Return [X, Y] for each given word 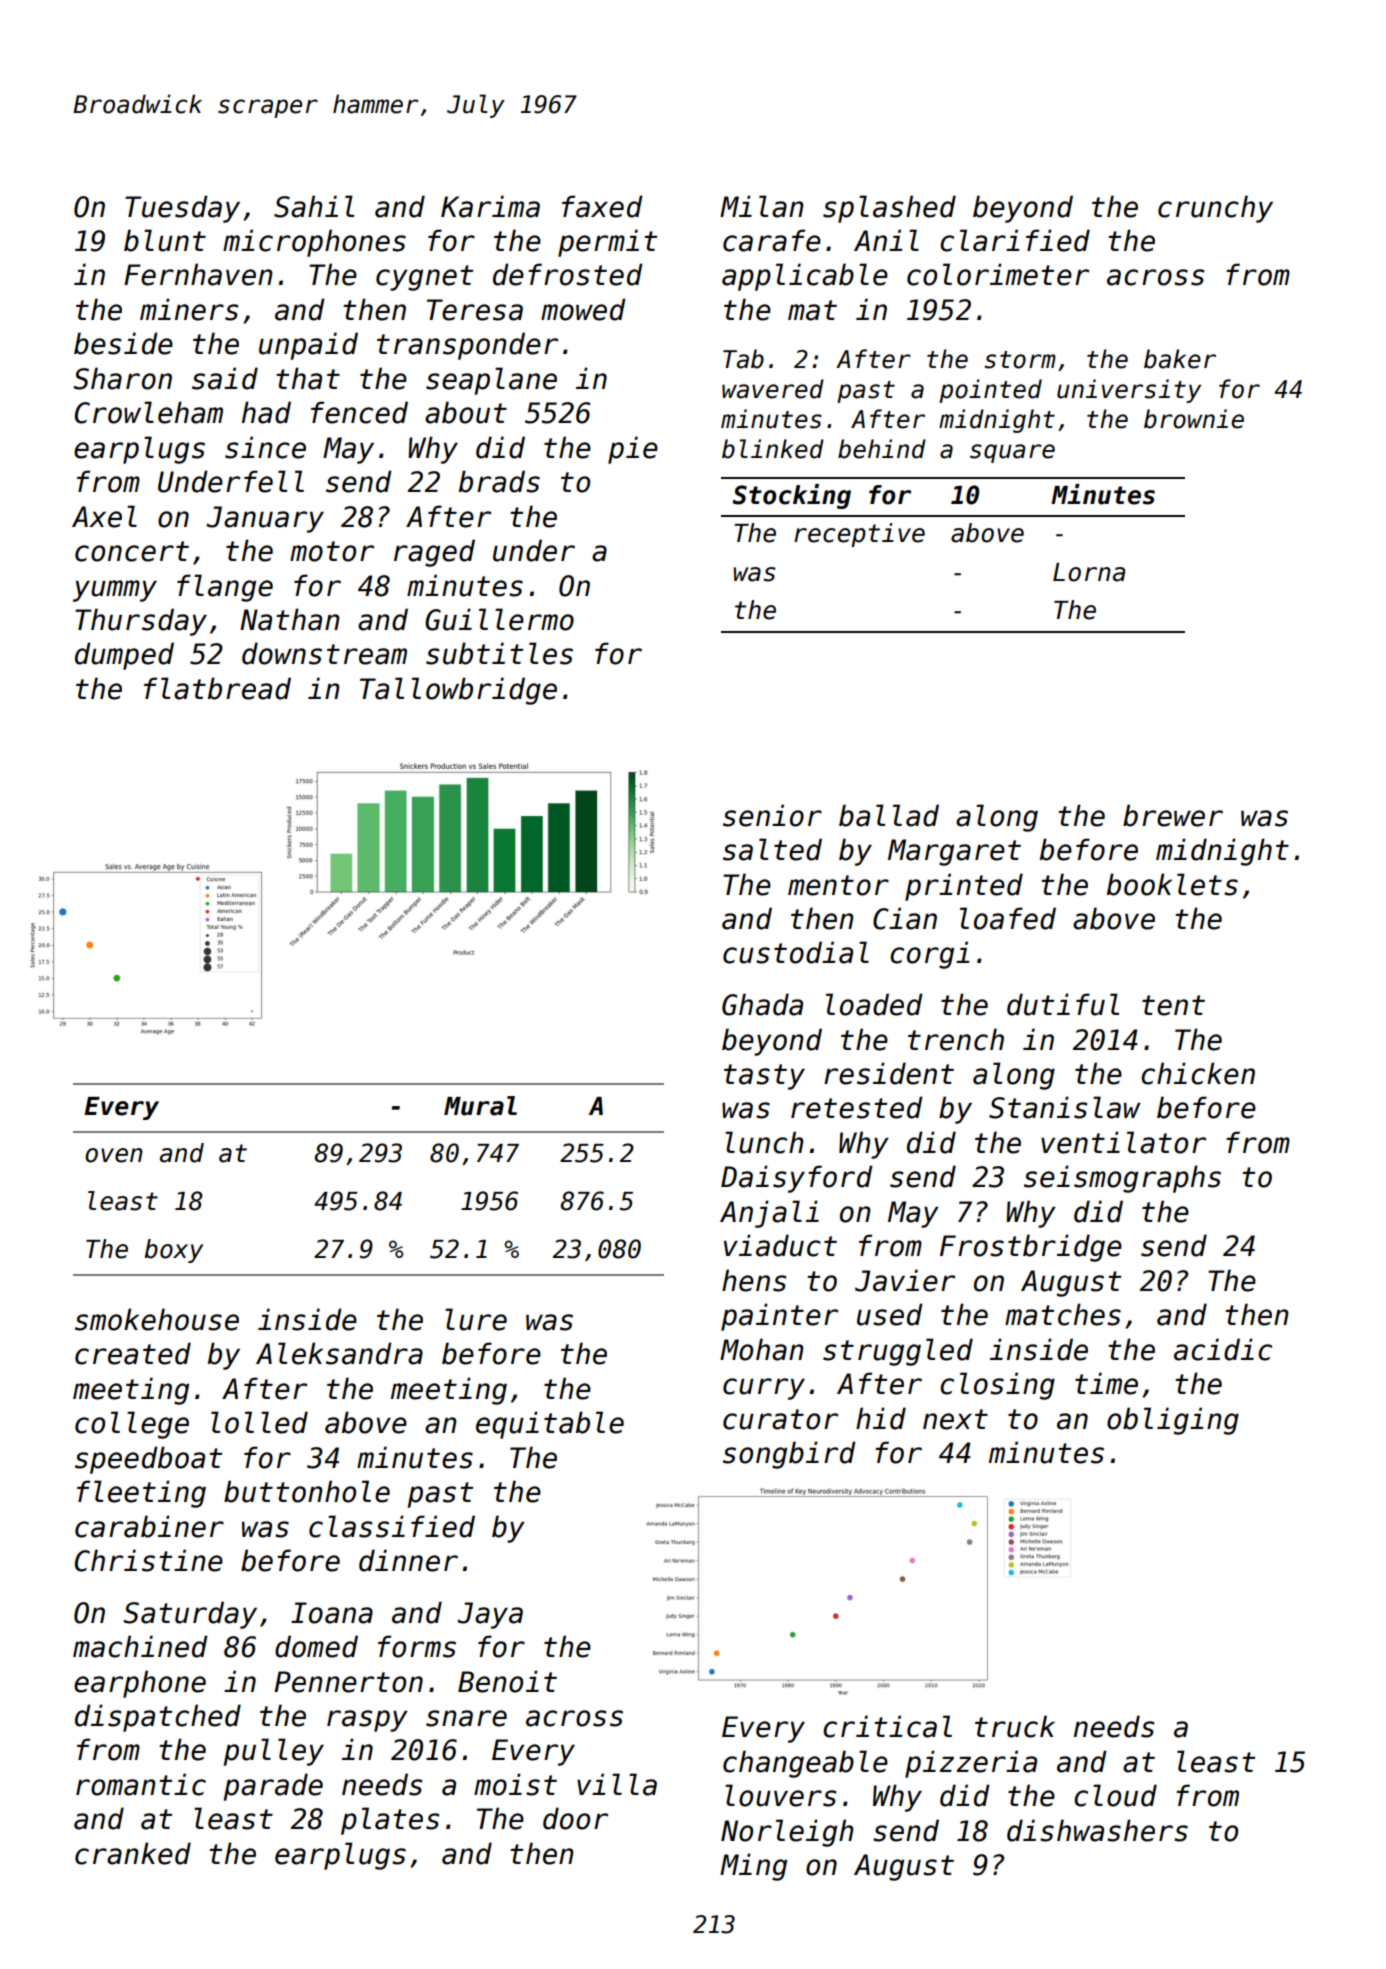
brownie [1194, 419]
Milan [762, 206]
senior [772, 815]
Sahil [314, 206]
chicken [1198, 1073]
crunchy [1215, 209]
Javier [905, 1280]
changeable [805, 1764]
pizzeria [971, 1764]
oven [114, 1155]
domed [316, 1646]
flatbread [217, 688]
